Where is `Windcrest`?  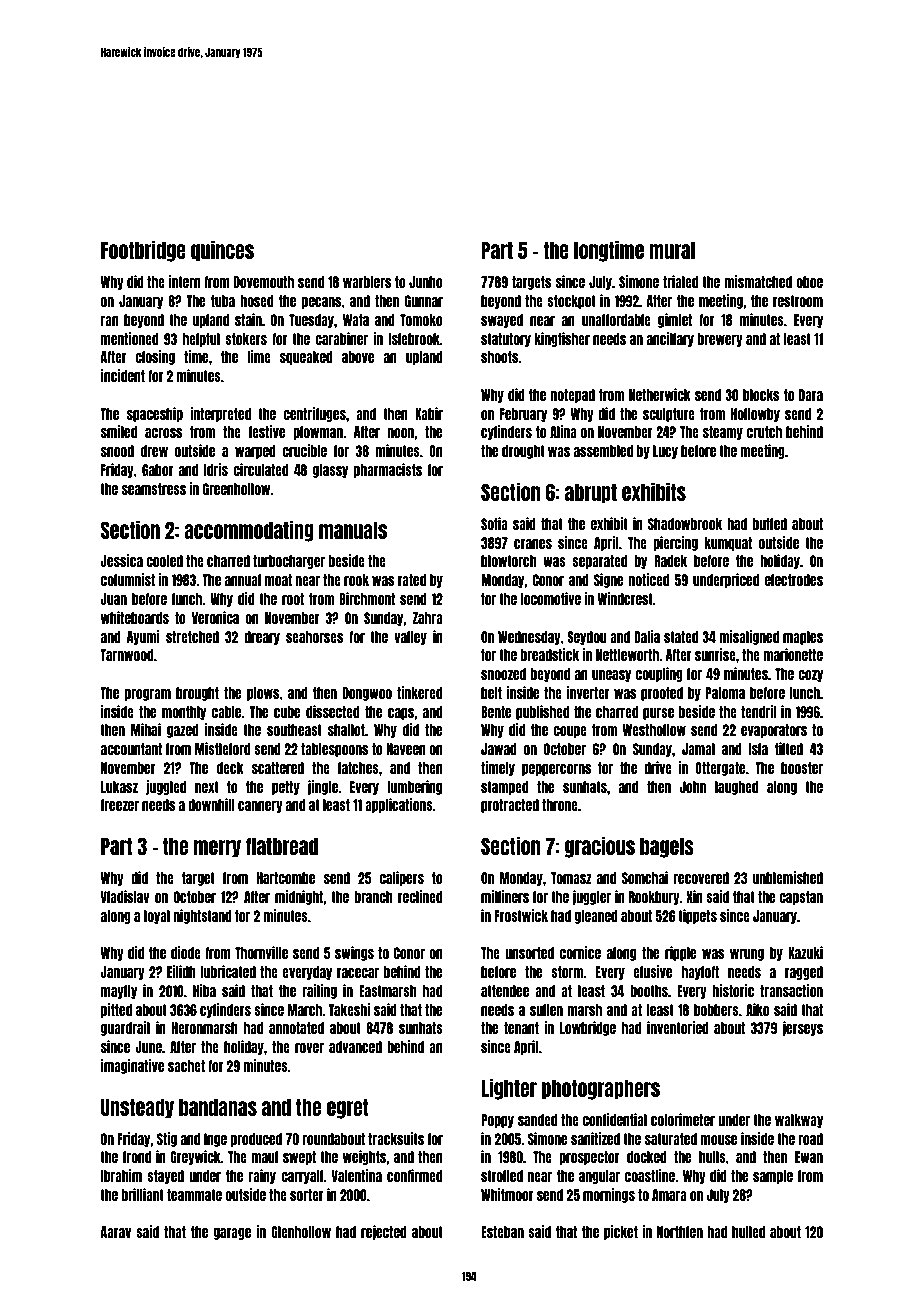 Windcrest is located at coordinates (625, 598).
